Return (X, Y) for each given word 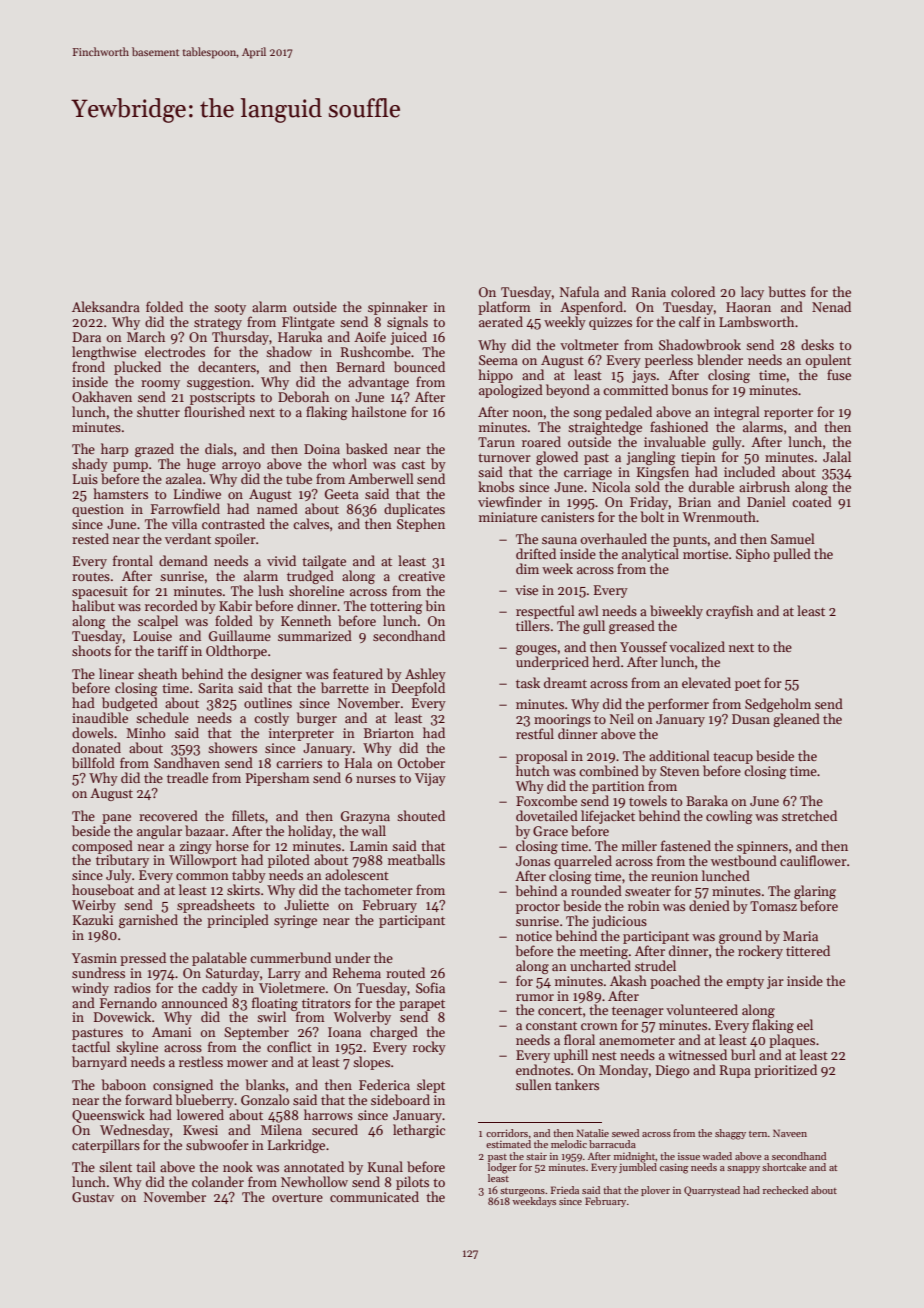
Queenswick (108, 1116)
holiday (310, 832)
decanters (227, 366)
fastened (686, 845)
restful (535, 733)
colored (693, 291)
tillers (533, 625)
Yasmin (94, 958)
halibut (93, 605)
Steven (680, 771)
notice (534, 936)
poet (748, 685)
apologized (511, 391)
